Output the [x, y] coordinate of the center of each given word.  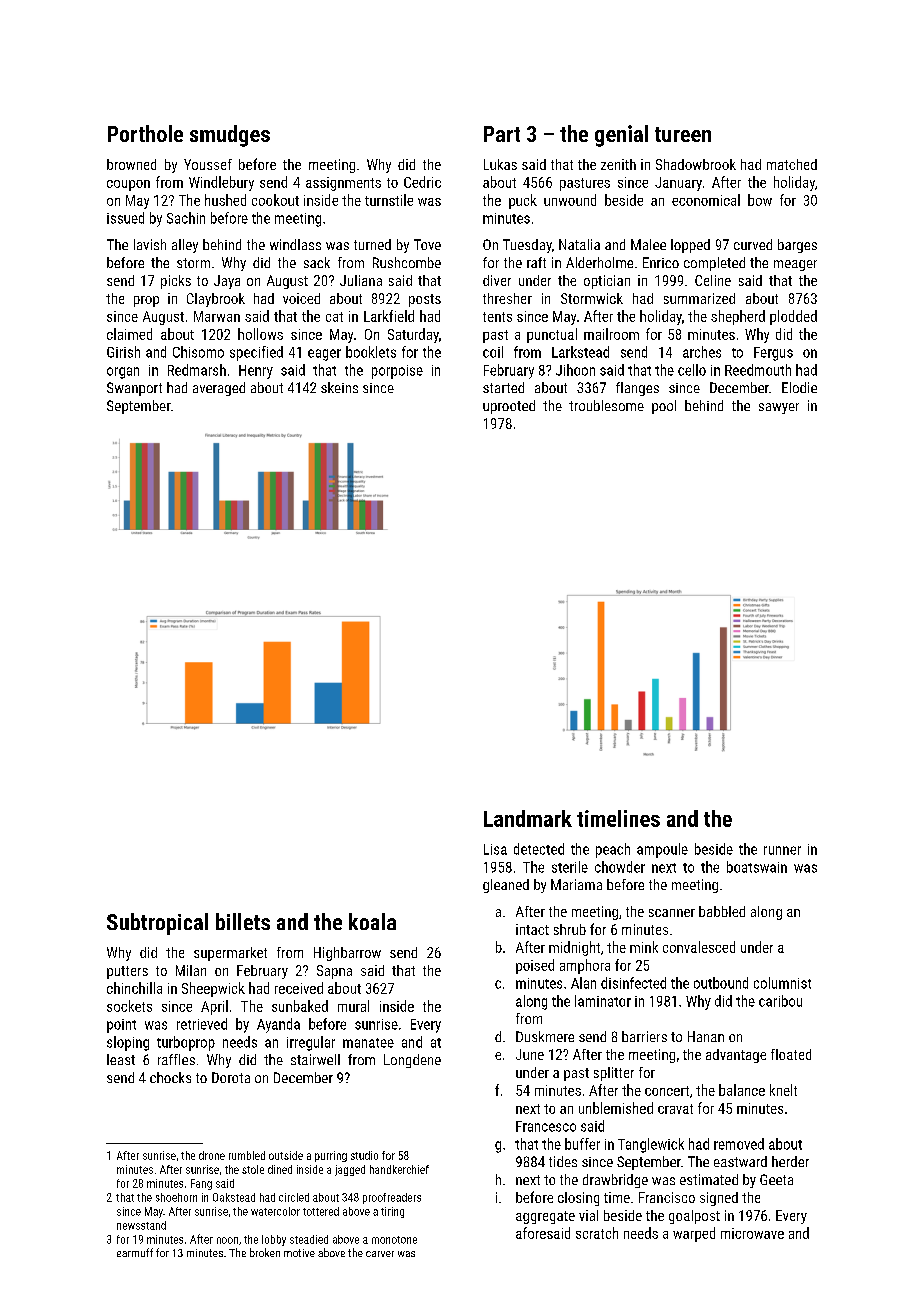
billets [243, 921]
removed [739, 1144]
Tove [427, 244]
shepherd [738, 317]
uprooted [509, 407]
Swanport [134, 389]
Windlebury [221, 183]
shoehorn [176, 1197]
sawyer [779, 408]
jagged [350, 1170]
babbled [722, 911]
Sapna [334, 972]
